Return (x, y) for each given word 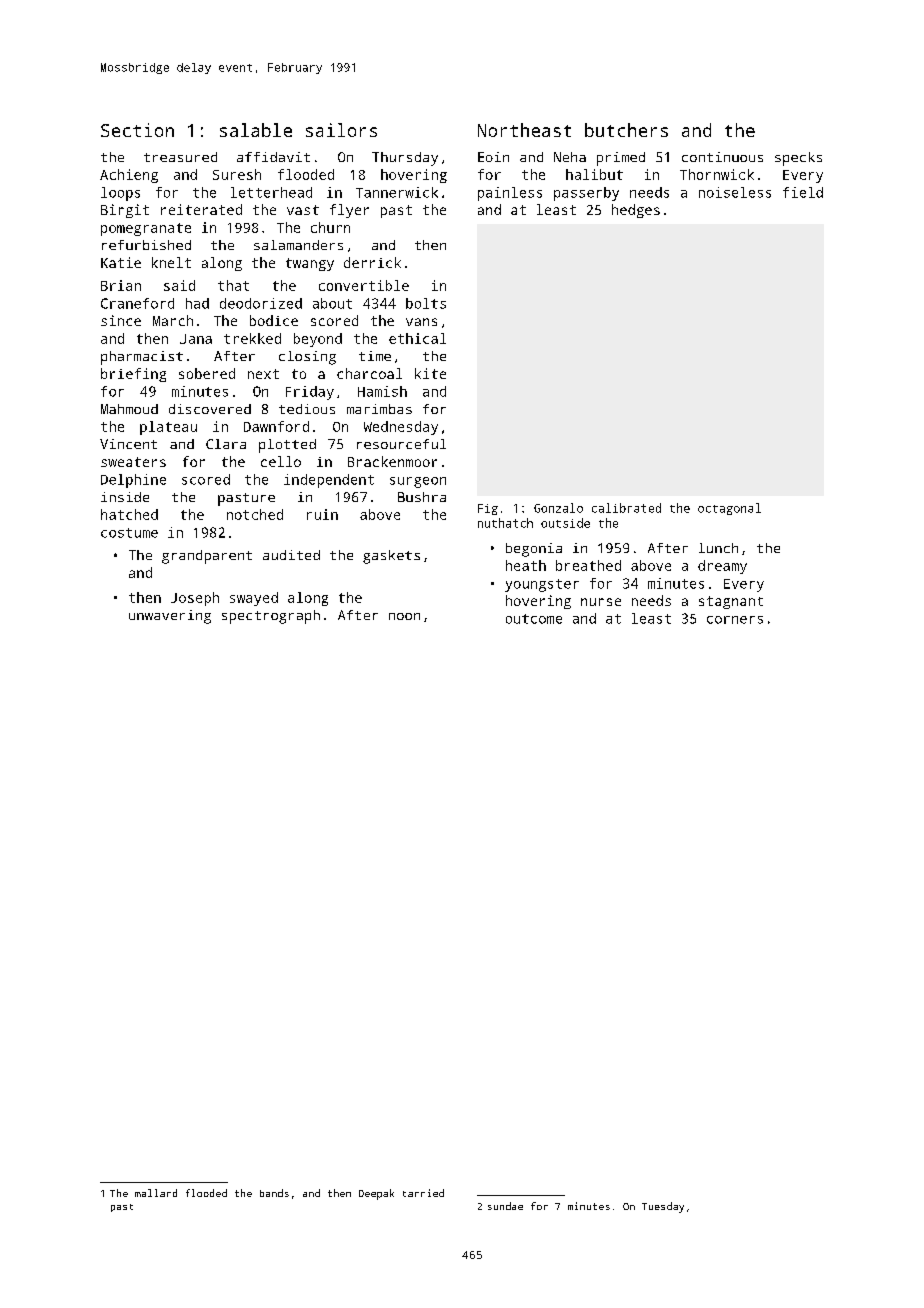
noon (404, 616)
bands (274, 1193)
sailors (341, 130)
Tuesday (663, 1207)
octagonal (729, 509)
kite (430, 373)
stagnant (731, 602)
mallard (156, 1193)
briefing (133, 375)
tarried (423, 1193)
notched (255, 514)
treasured (180, 157)
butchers (626, 130)
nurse (601, 602)
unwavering (170, 617)
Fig (488, 509)
